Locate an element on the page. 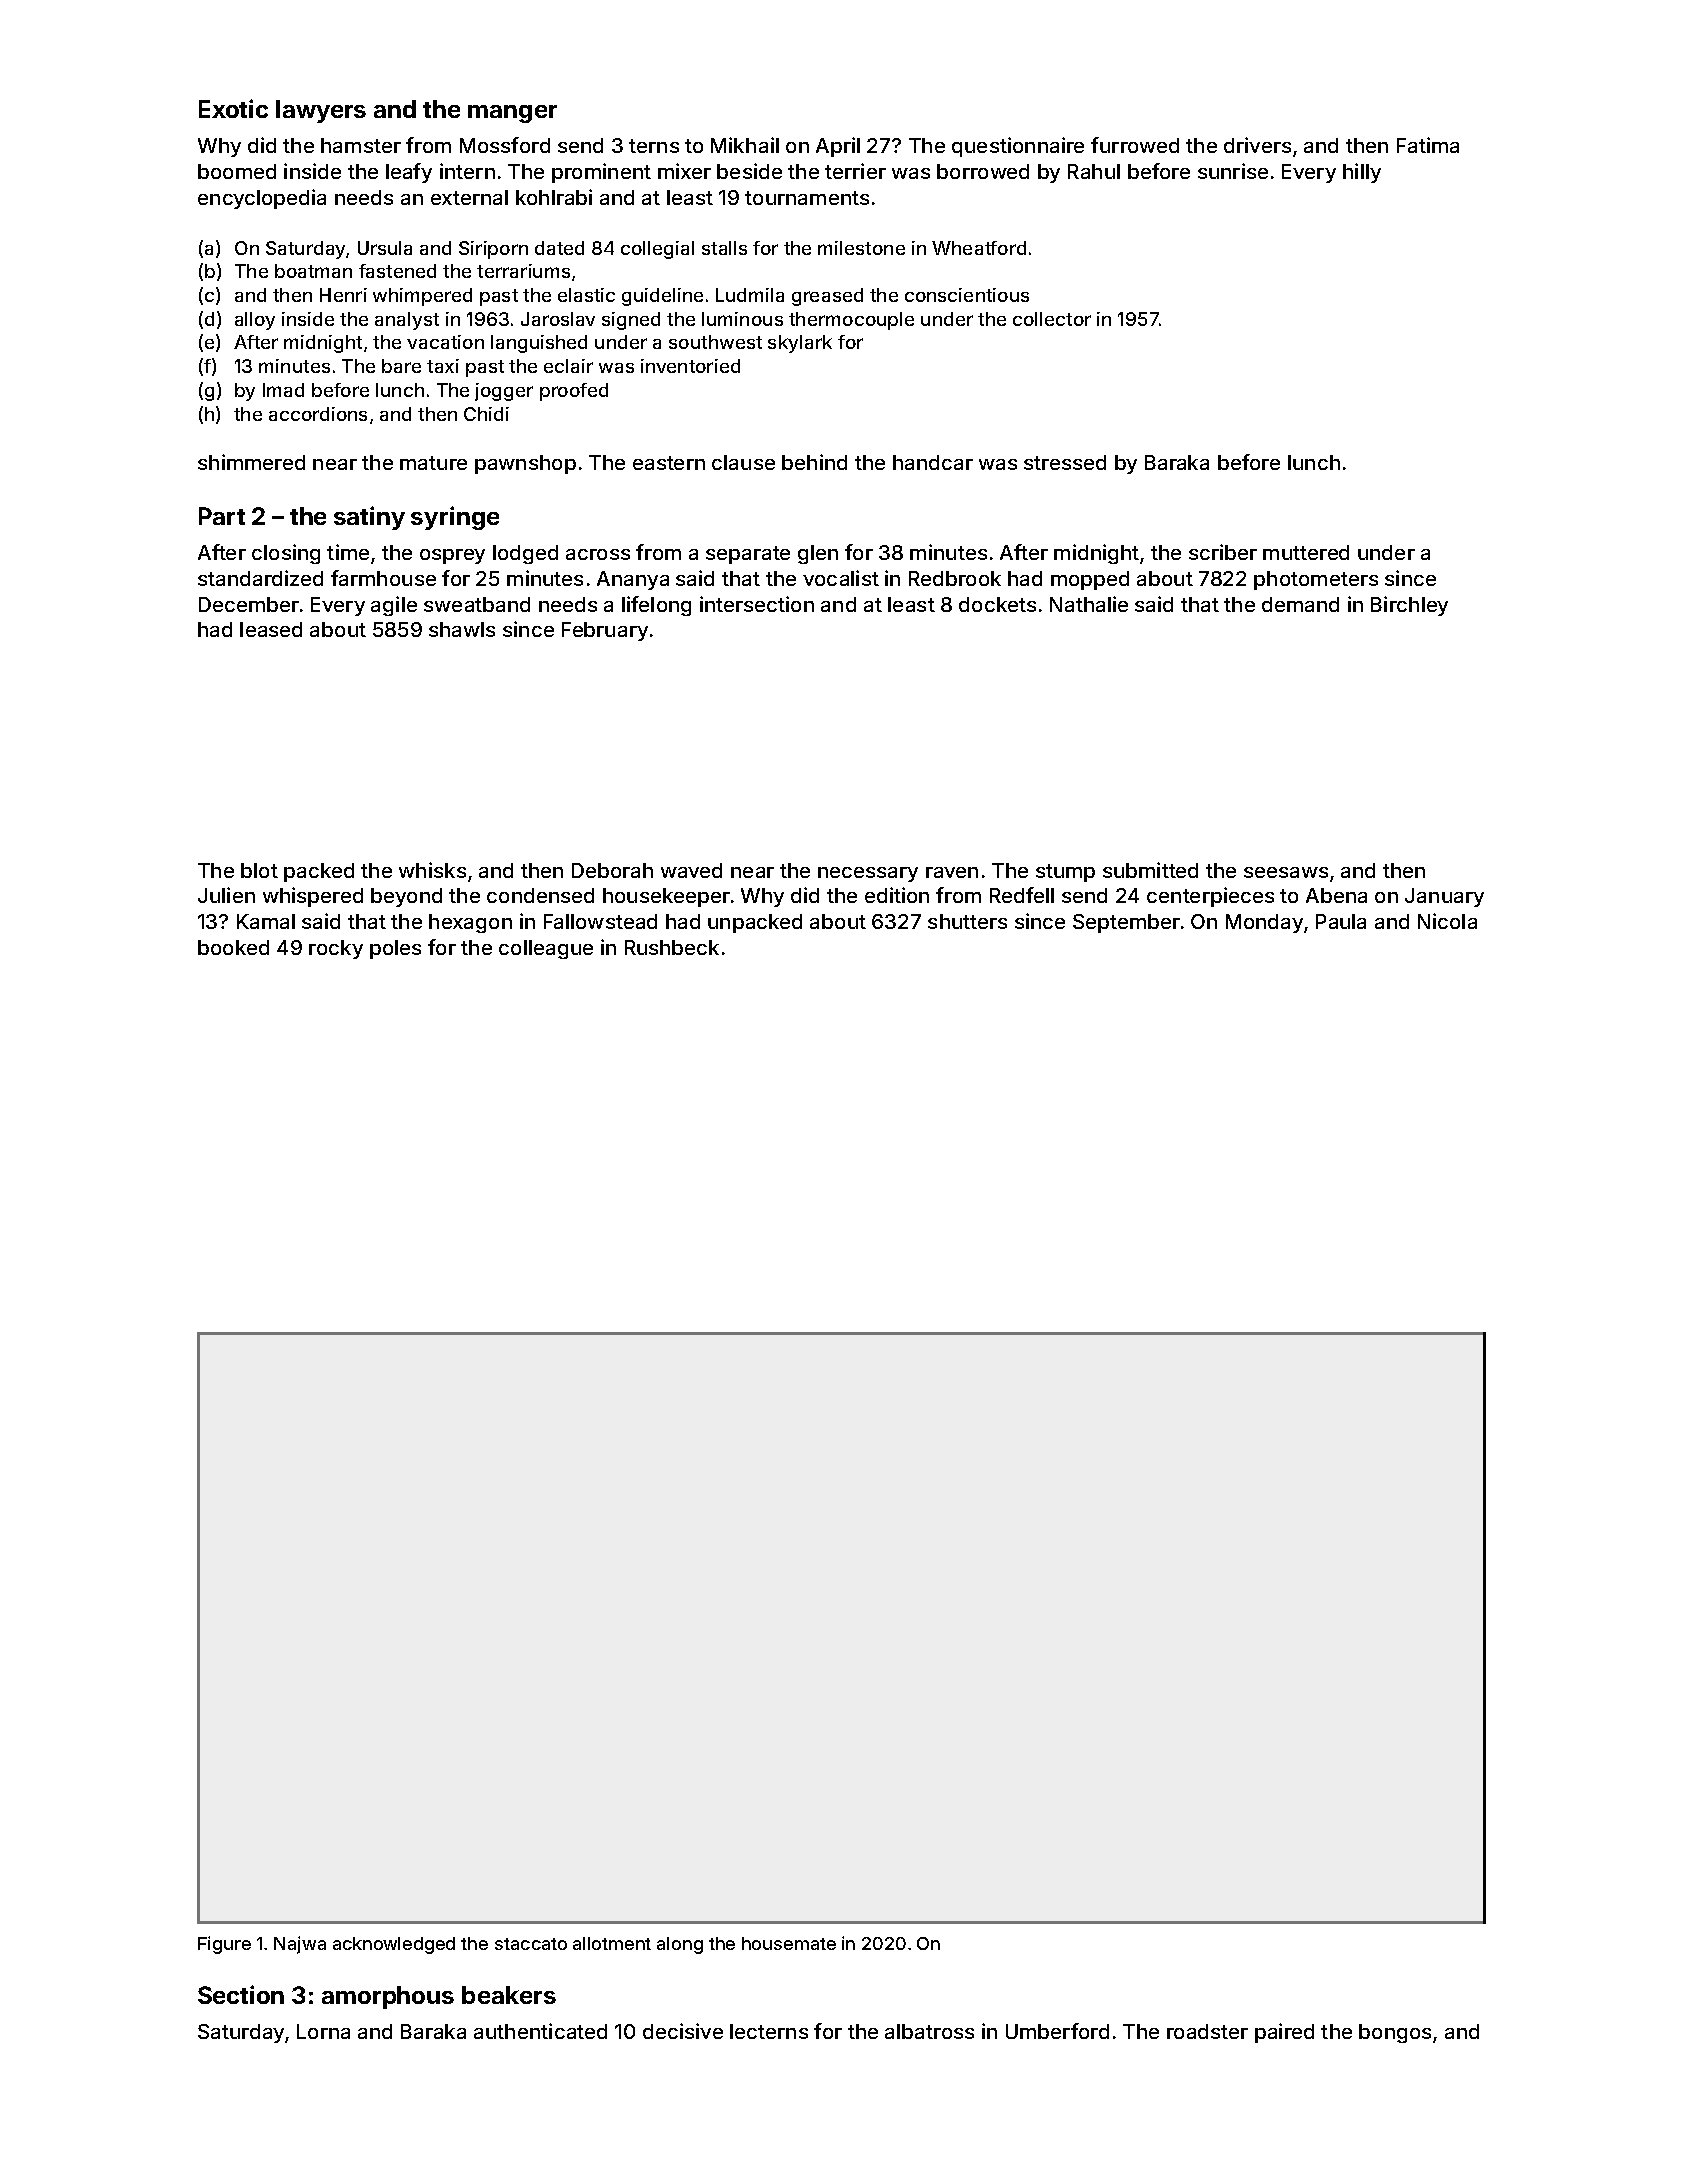 The height and width of the document is (2178, 1683). housemate is located at coordinates (789, 1943).
